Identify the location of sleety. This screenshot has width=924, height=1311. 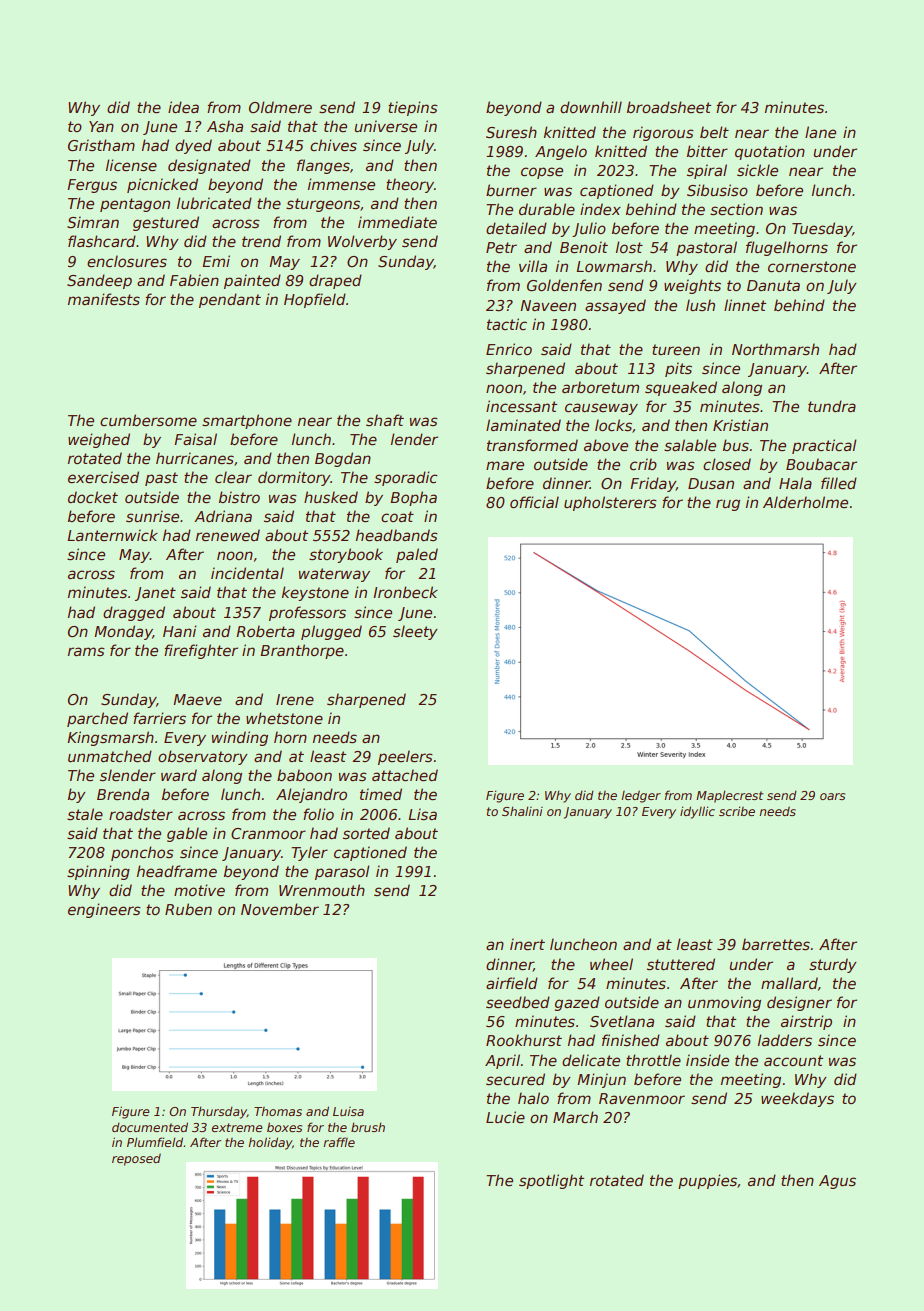
(415, 632).
